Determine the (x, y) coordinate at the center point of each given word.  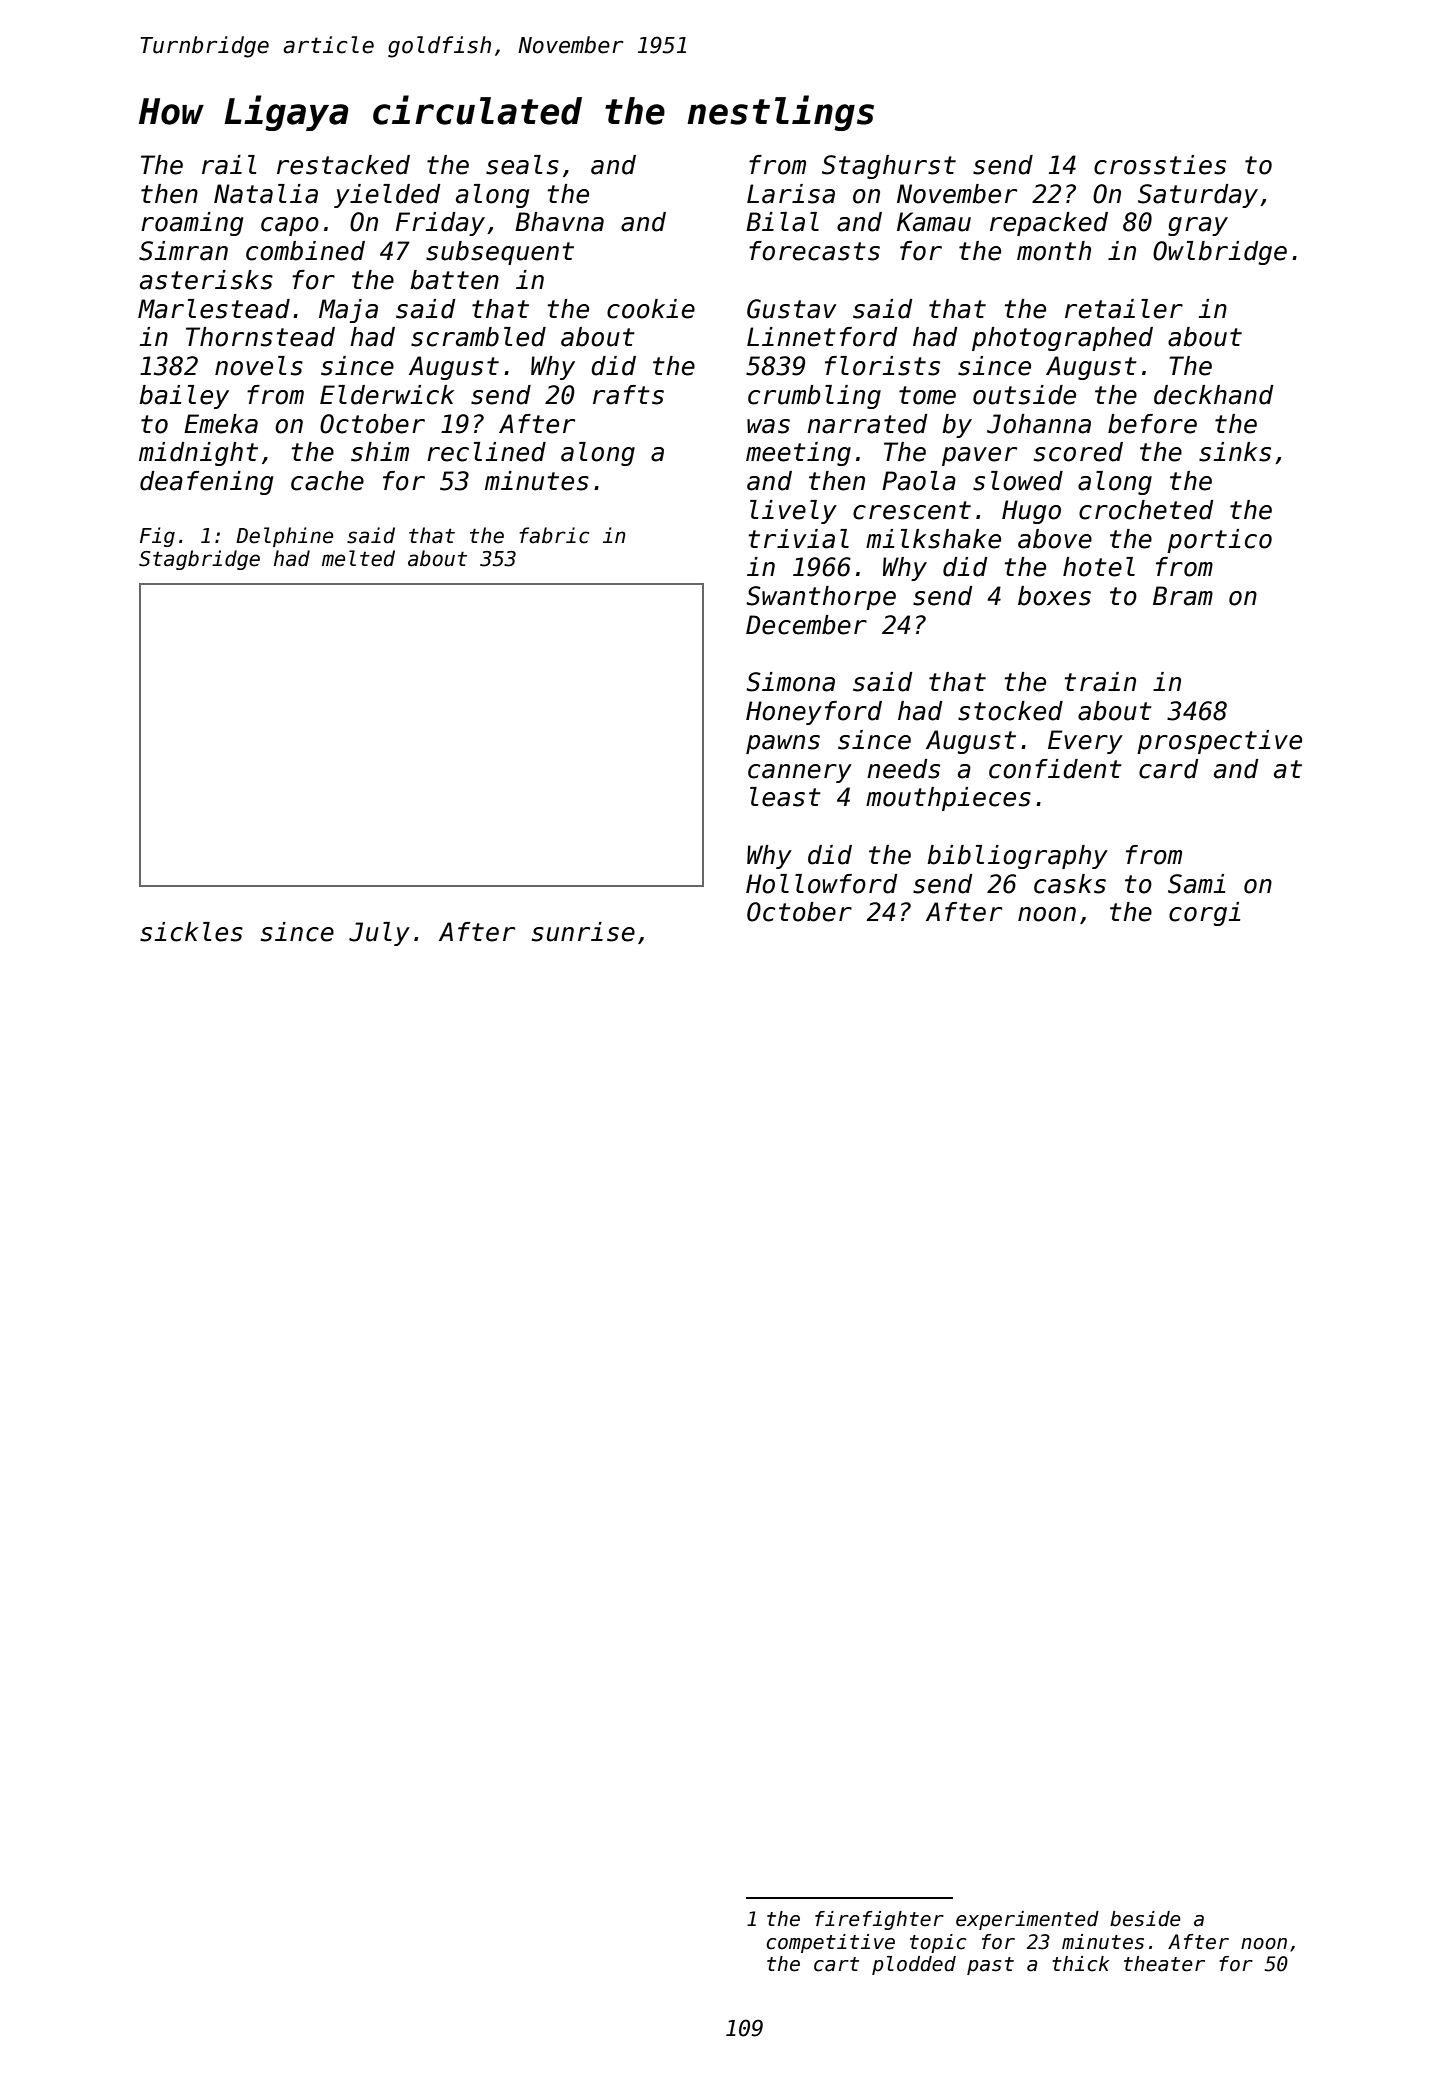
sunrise (583, 932)
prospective (1219, 742)
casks (1070, 884)
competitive (831, 1943)
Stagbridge (199, 560)
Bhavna (559, 222)
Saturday (1198, 196)
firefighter (879, 1920)
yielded (387, 196)
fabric (554, 535)
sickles (191, 932)
